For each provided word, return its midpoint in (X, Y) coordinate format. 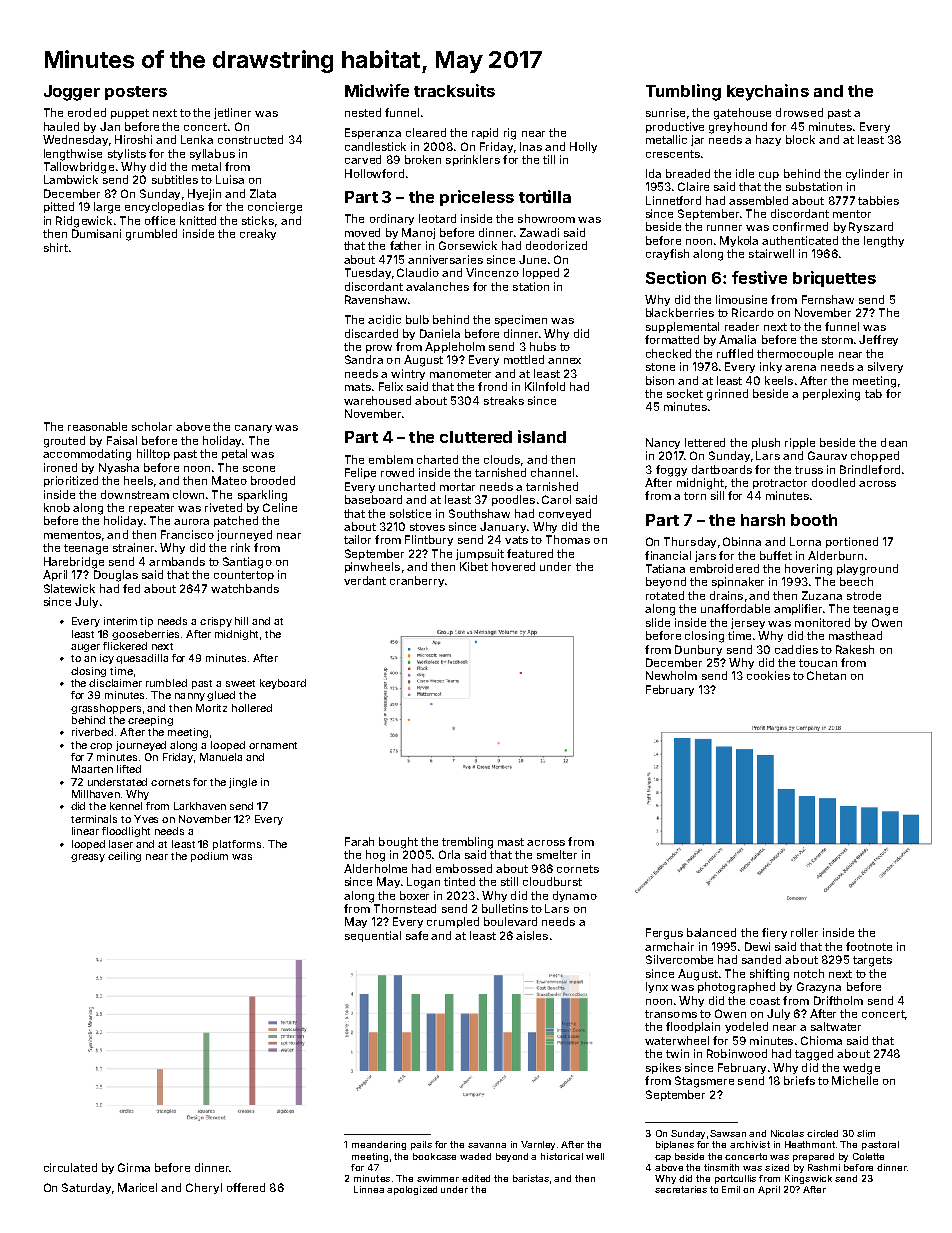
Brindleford (870, 469)
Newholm (671, 675)
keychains (768, 92)
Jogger (72, 93)
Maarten (92, 769)
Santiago (247, 563)
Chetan (826, 675)
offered (246, 1187)
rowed (397, 472)
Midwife (377, 90)
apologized (412, 1190)
